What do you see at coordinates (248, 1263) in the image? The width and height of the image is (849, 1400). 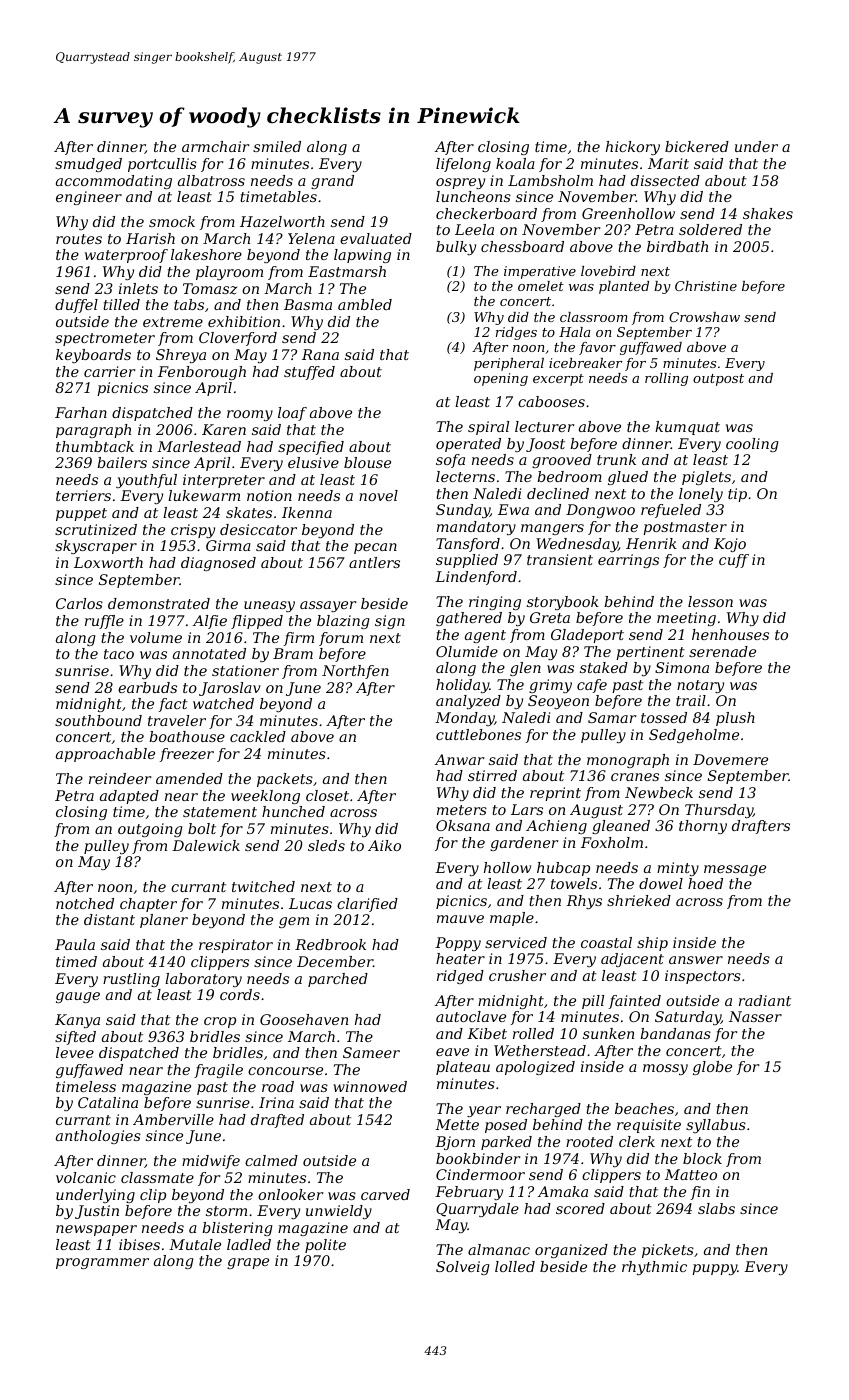 I see `grape` at bounding box center [248, 1263].
